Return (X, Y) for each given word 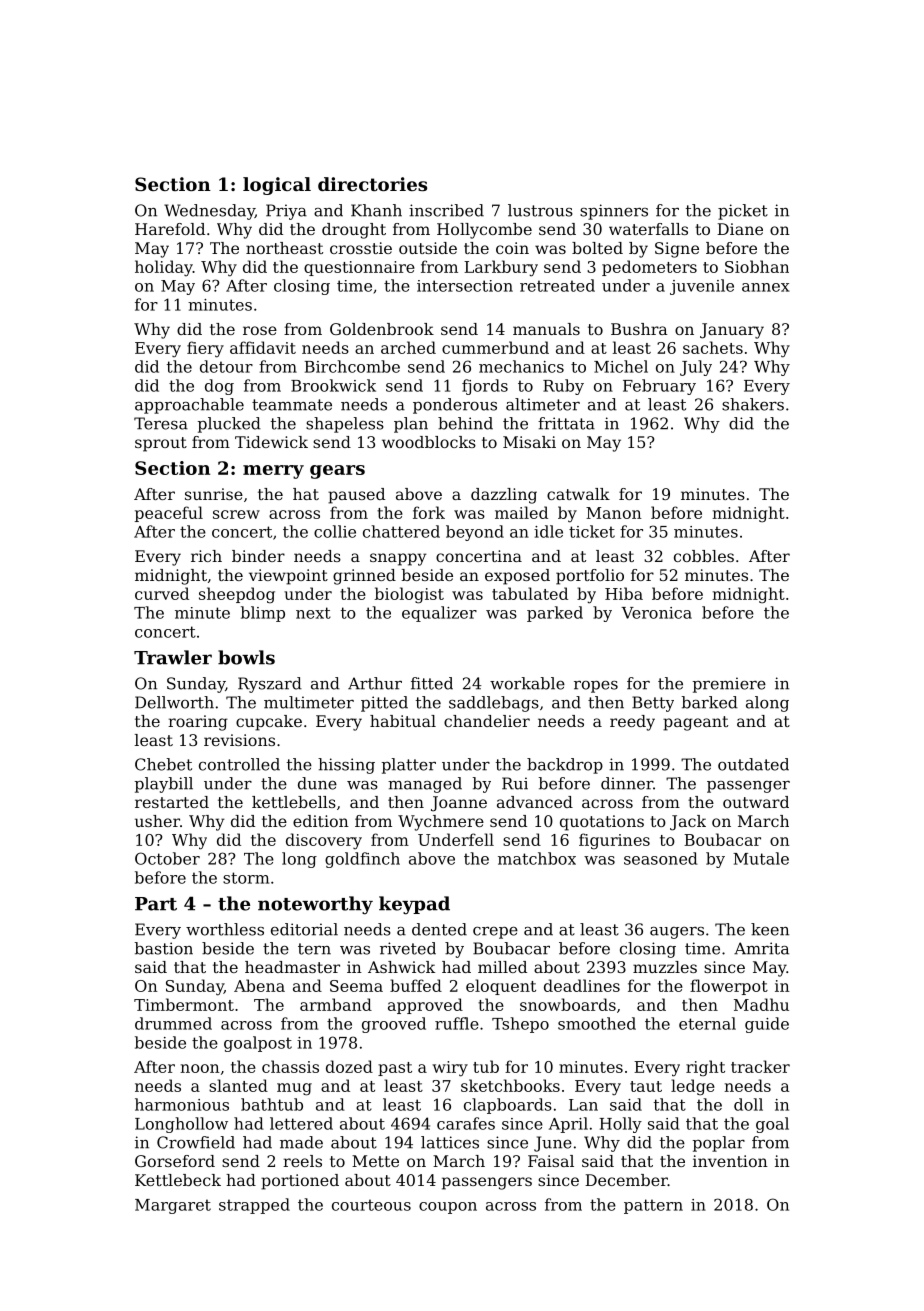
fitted (432, 683)
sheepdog (237, 595)
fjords (485, 387)
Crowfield (196, 1142)
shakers (753, 404)
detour (226, 366)
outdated (753, 764)
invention (730, 1161)
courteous (371, 1205)
